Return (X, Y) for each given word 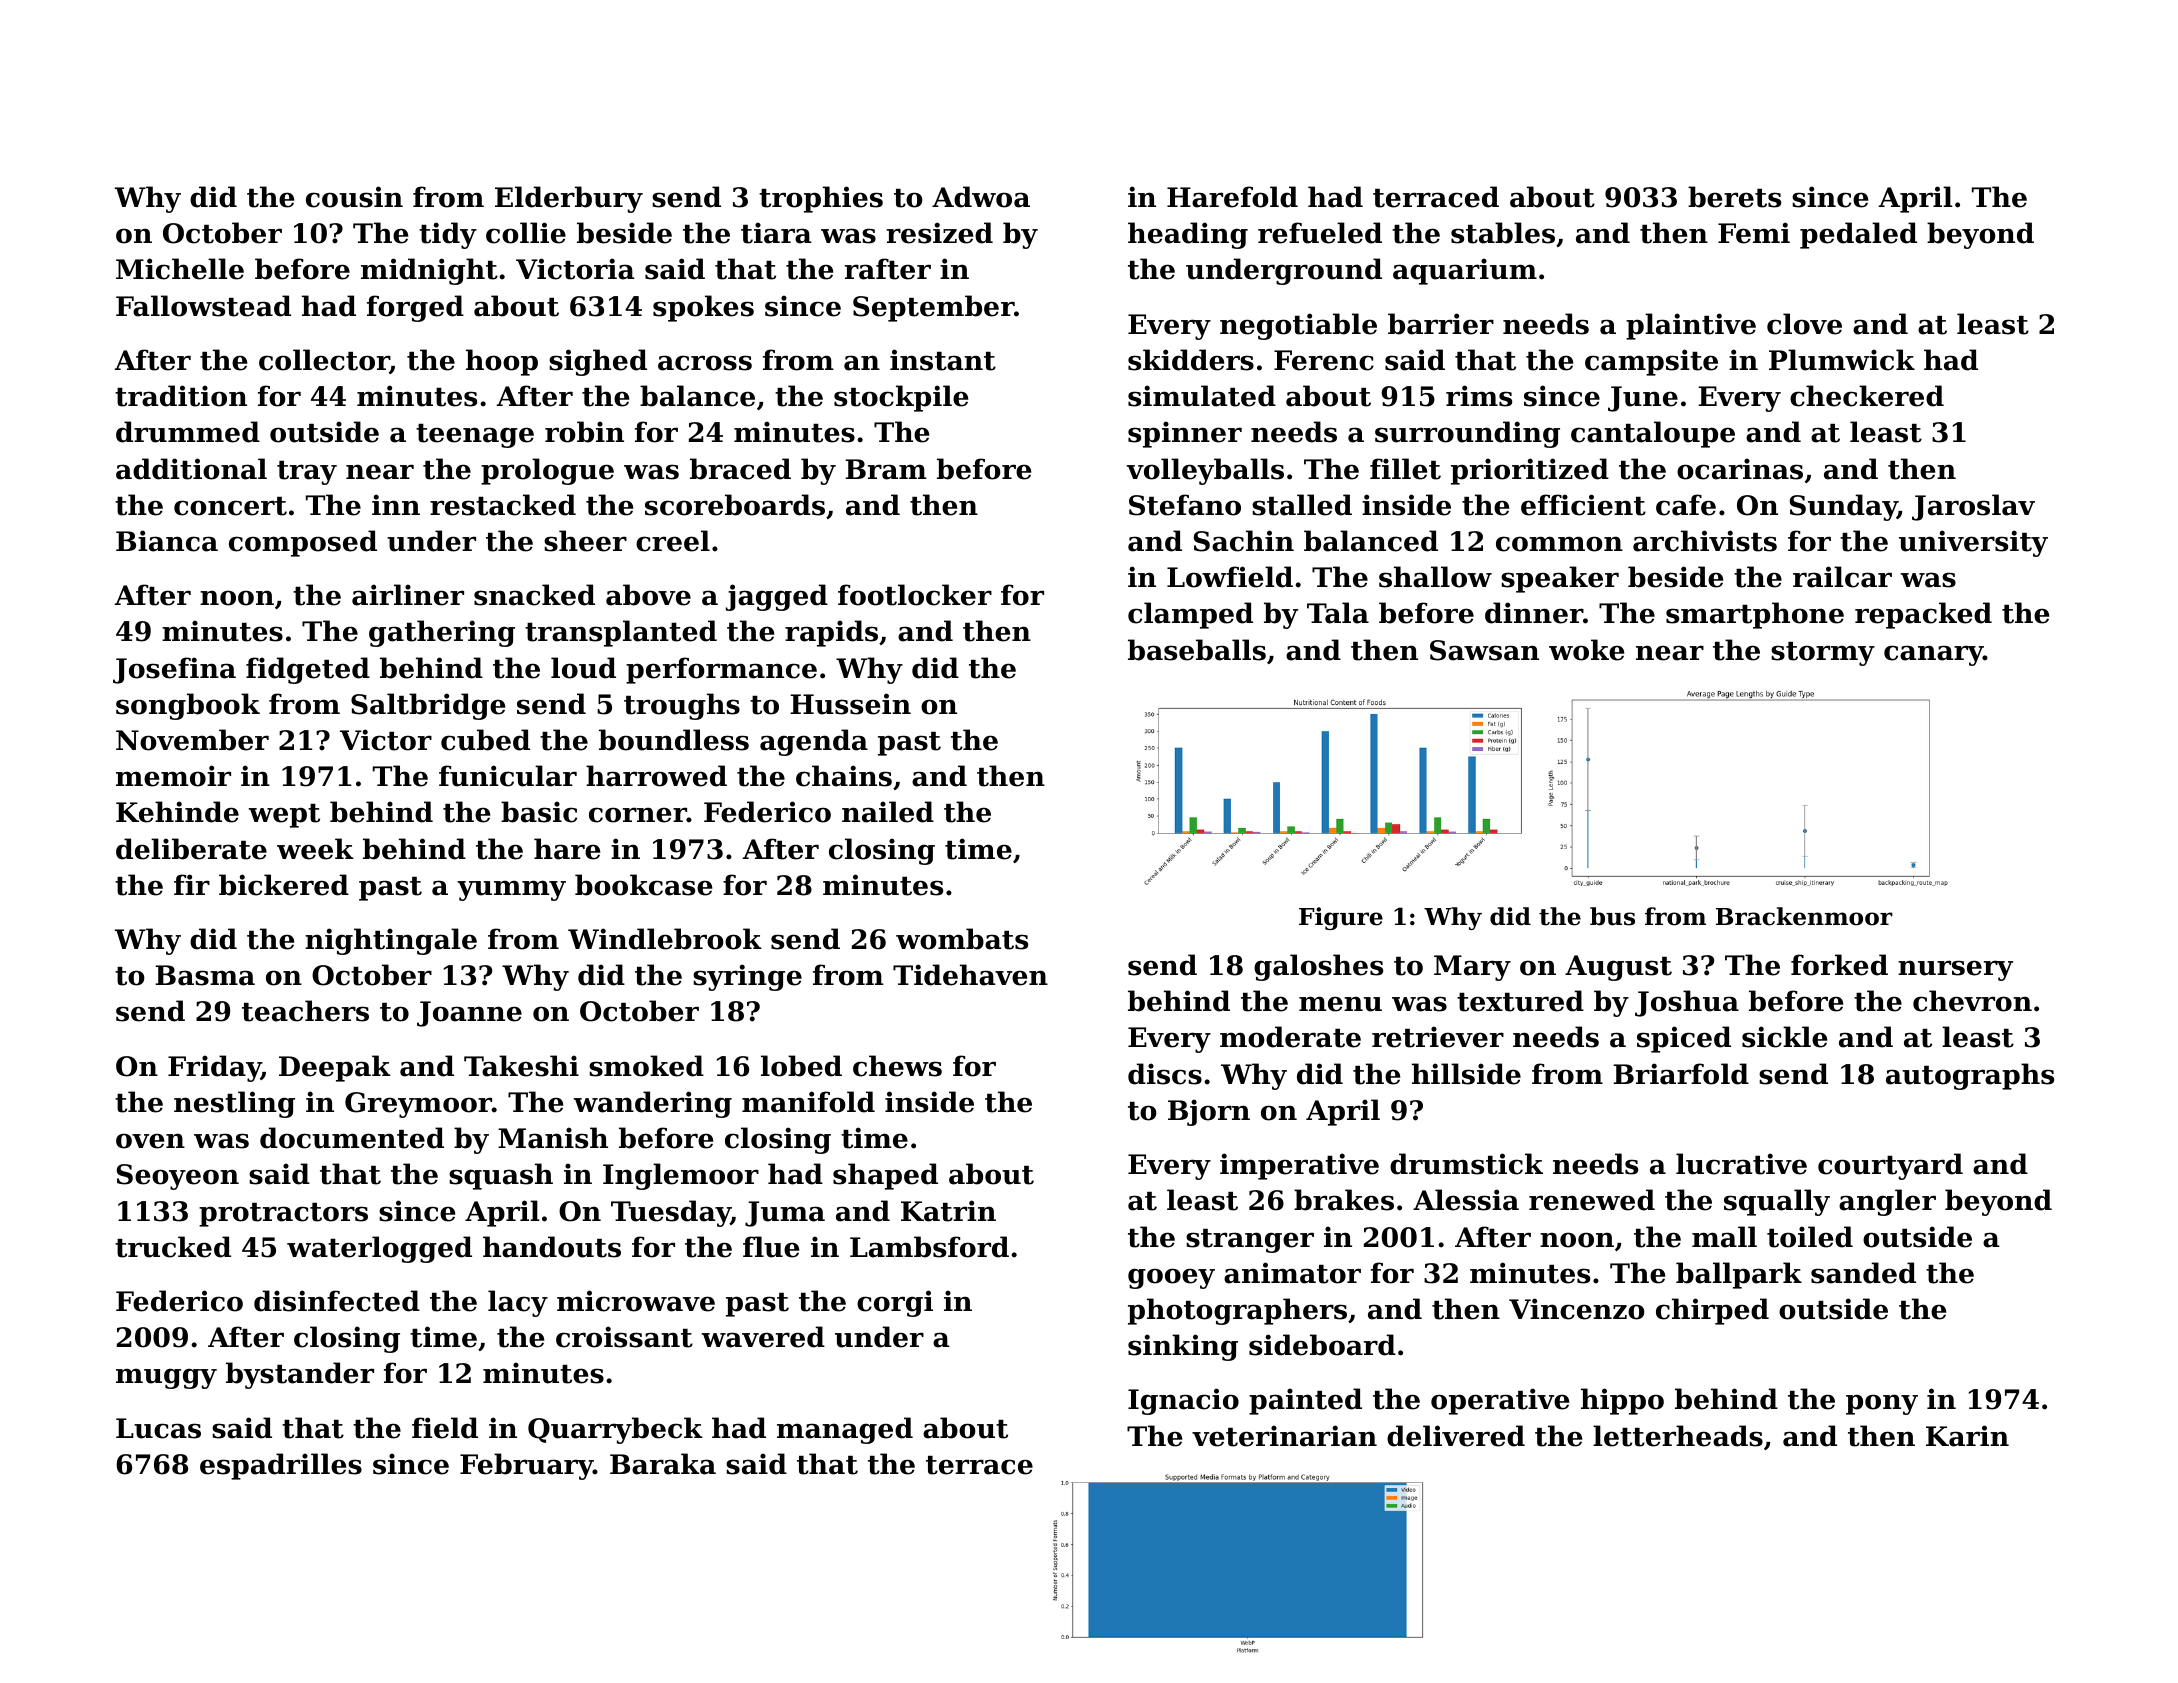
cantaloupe (1653, 434)
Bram (886, 469)
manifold (808, 1102)
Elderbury (569, 199)
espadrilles (281, 1466)
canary (1933, 655)
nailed (888, 812)
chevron (1972, 1001)
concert (230, 506)
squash (501, 1176)
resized (940, 233)
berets (1734, 197)
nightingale (391, 941)
